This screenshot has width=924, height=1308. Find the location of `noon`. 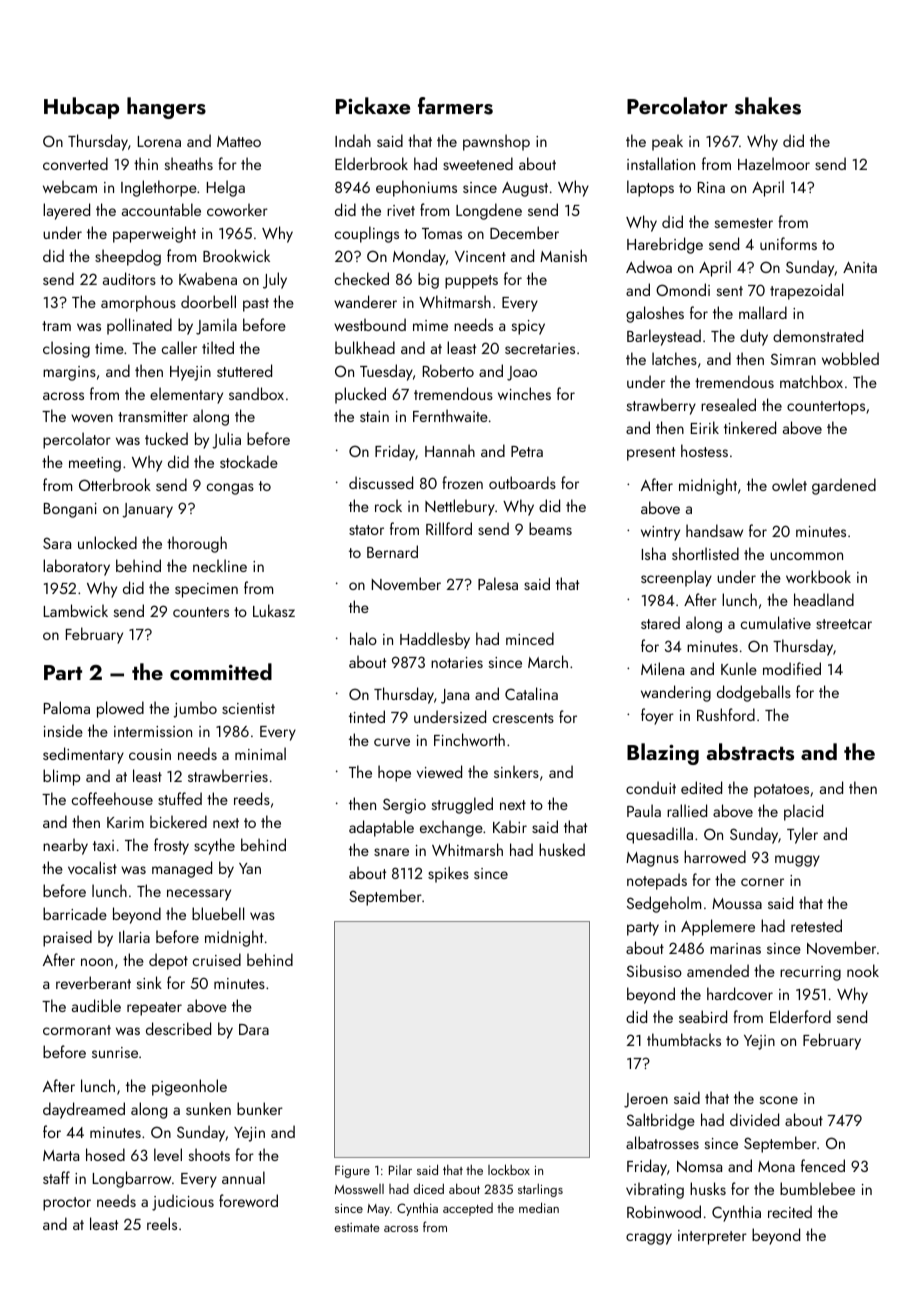

noon is located at coordinates (97, 962).
